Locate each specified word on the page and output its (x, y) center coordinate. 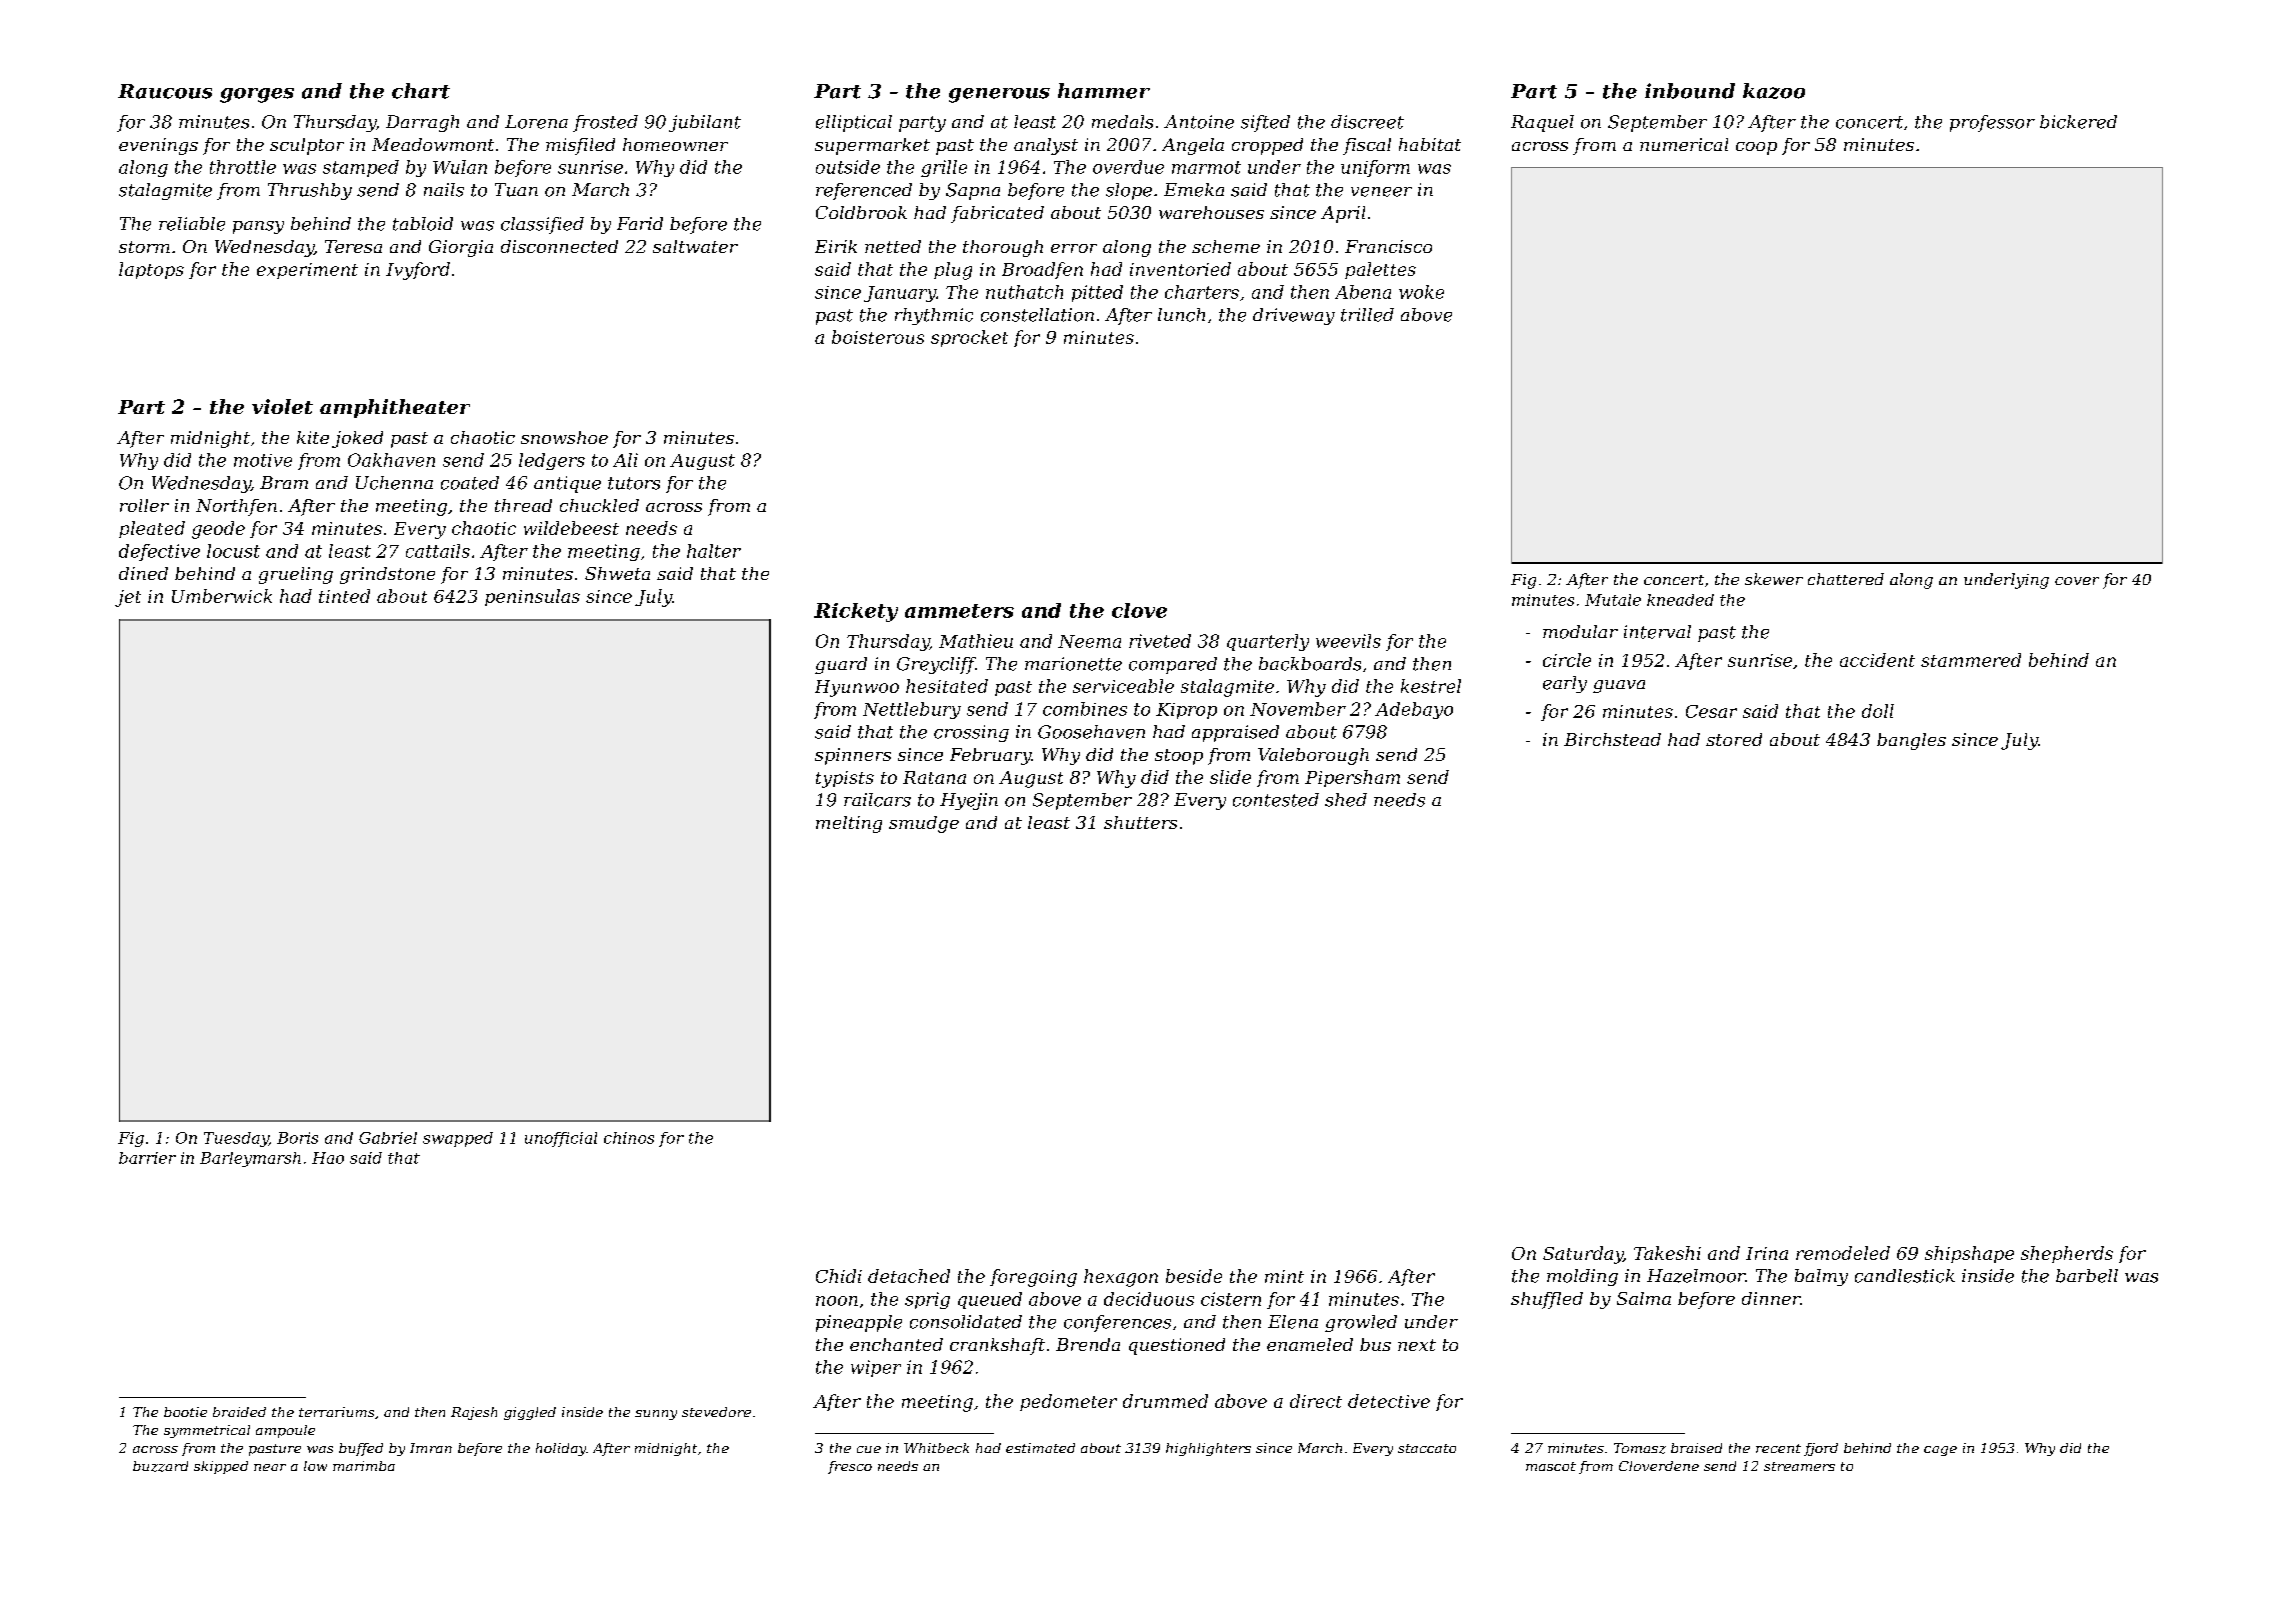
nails (444, 190)
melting (849, 824)
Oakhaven (391, 460)
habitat (1430, 144)
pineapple (859, 1323)
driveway (1294, 316)
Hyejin (969, 801)
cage (1940, 1451)
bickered (2078, 122)
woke (1421, 292)
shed (1346, 800)
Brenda (1088, 1344)
